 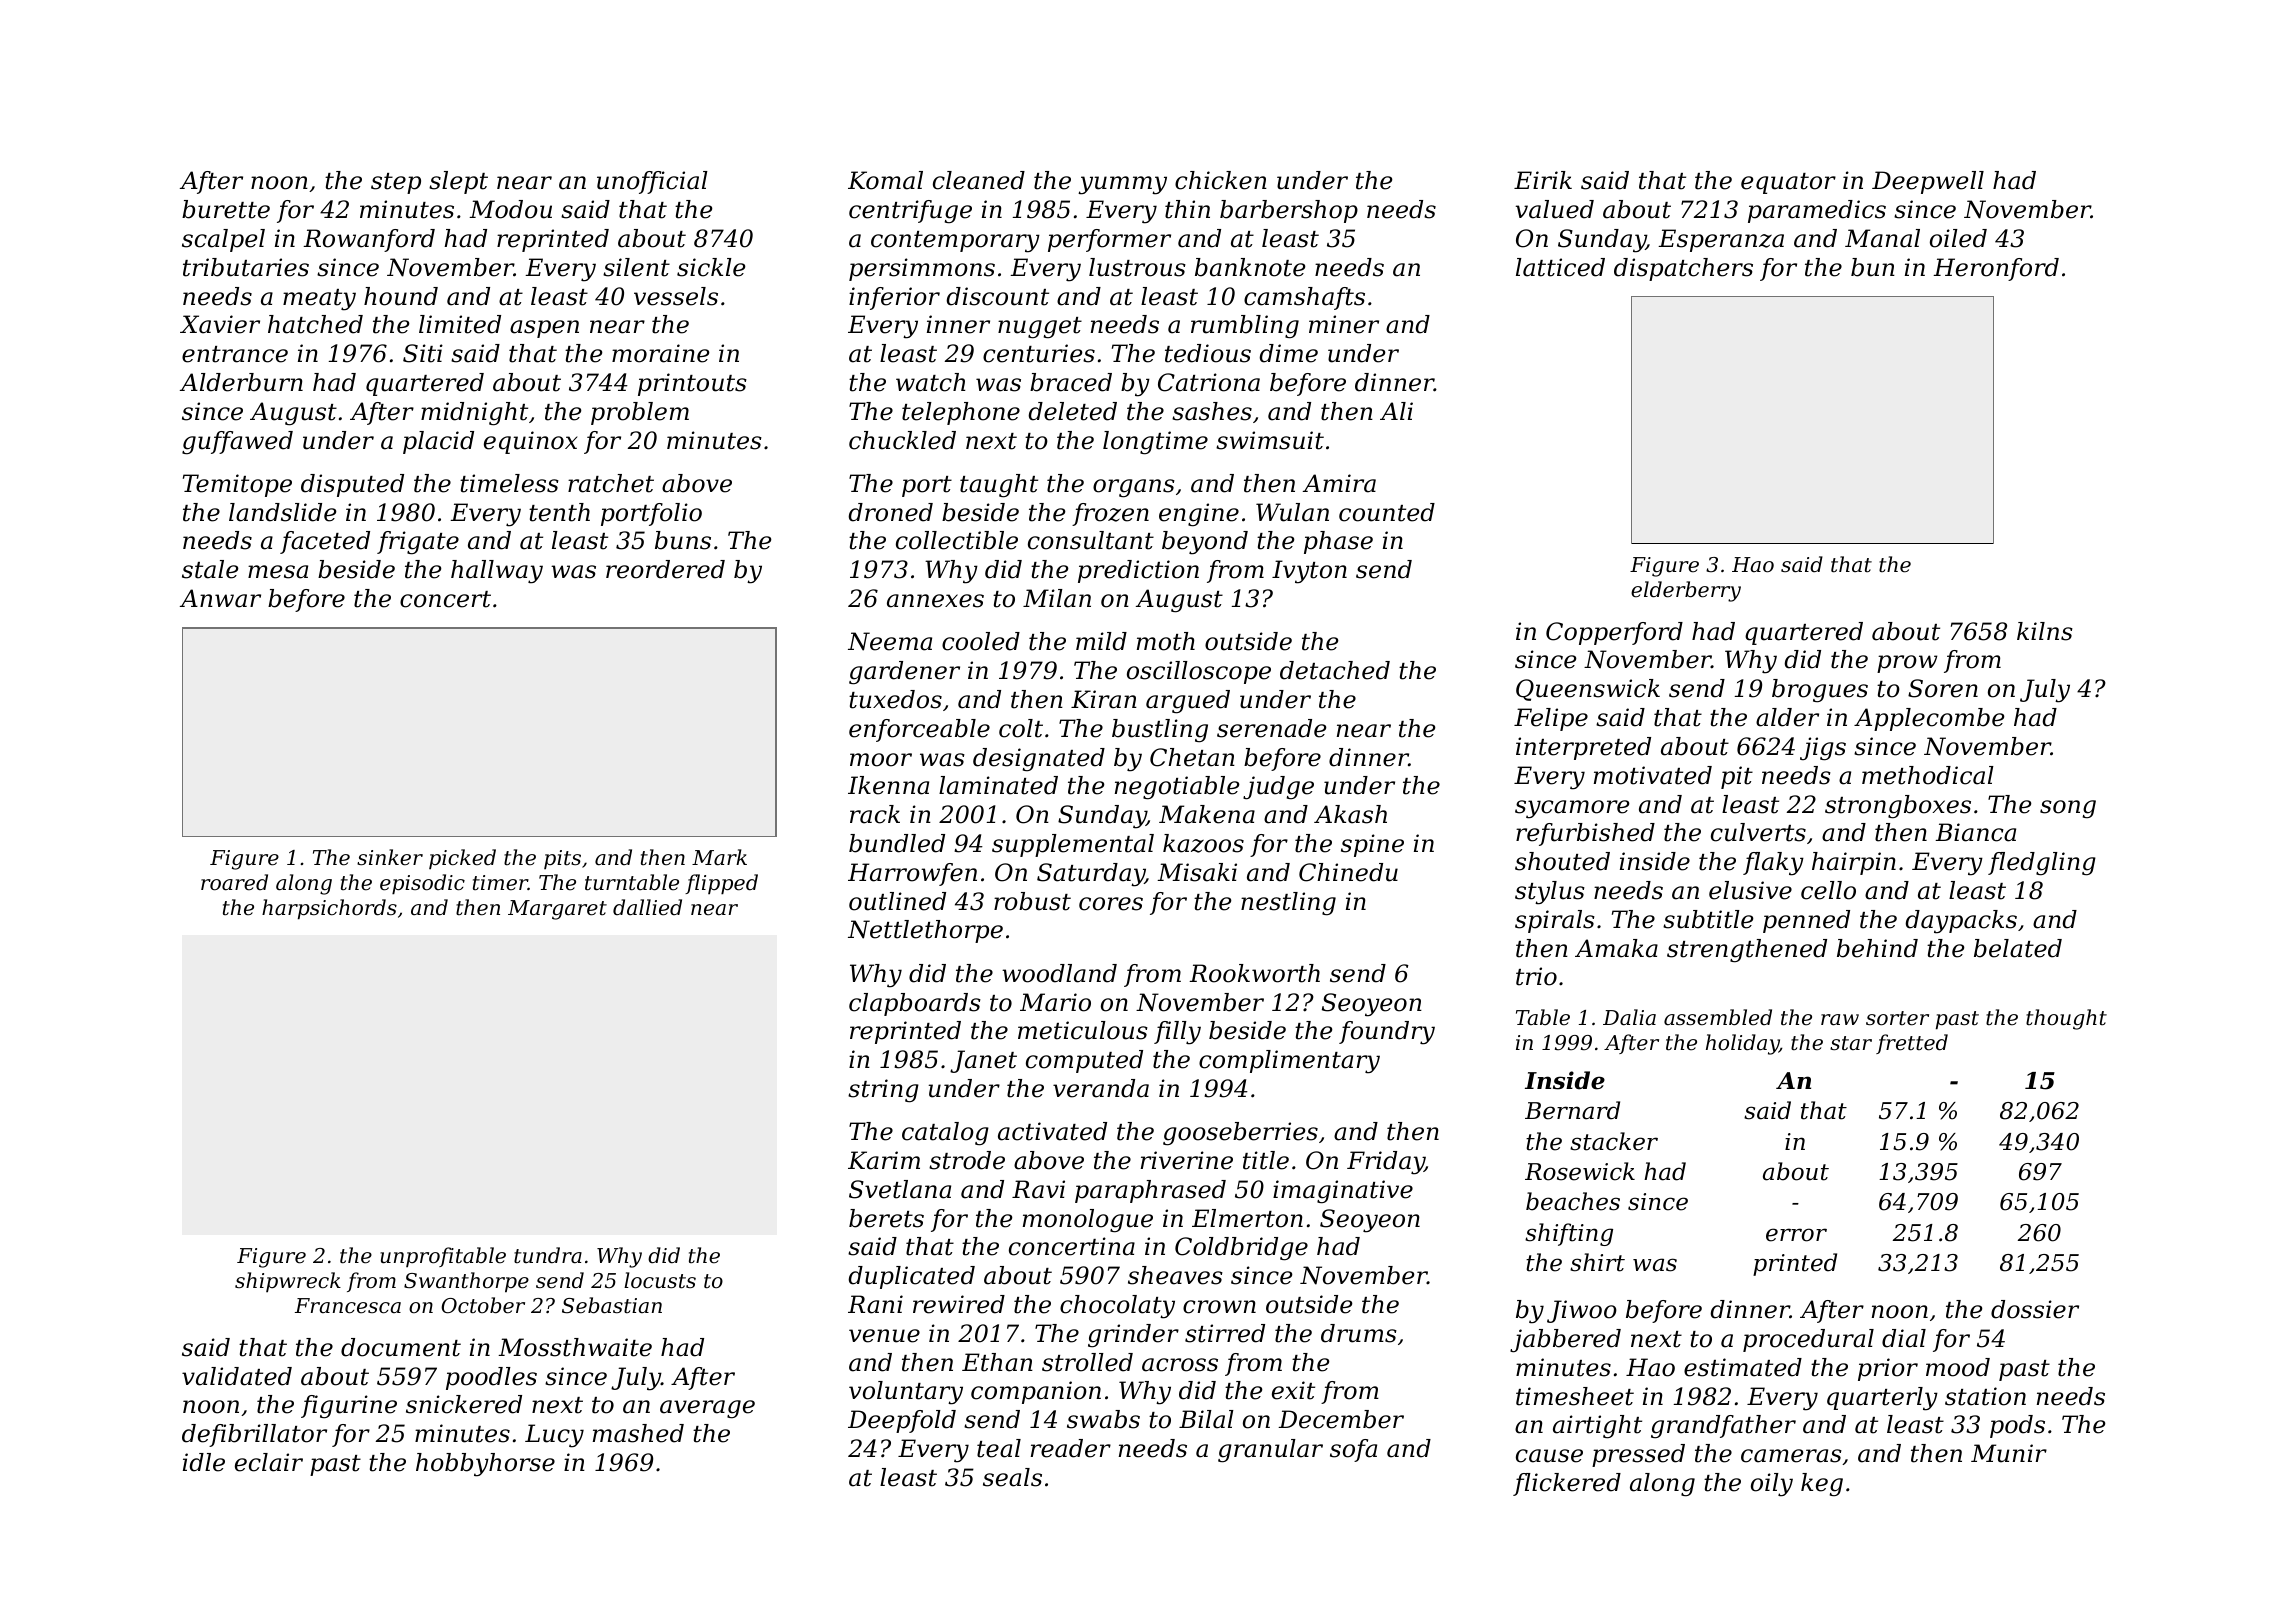 I want to click on tundra, so click(x=548, y=1255).
